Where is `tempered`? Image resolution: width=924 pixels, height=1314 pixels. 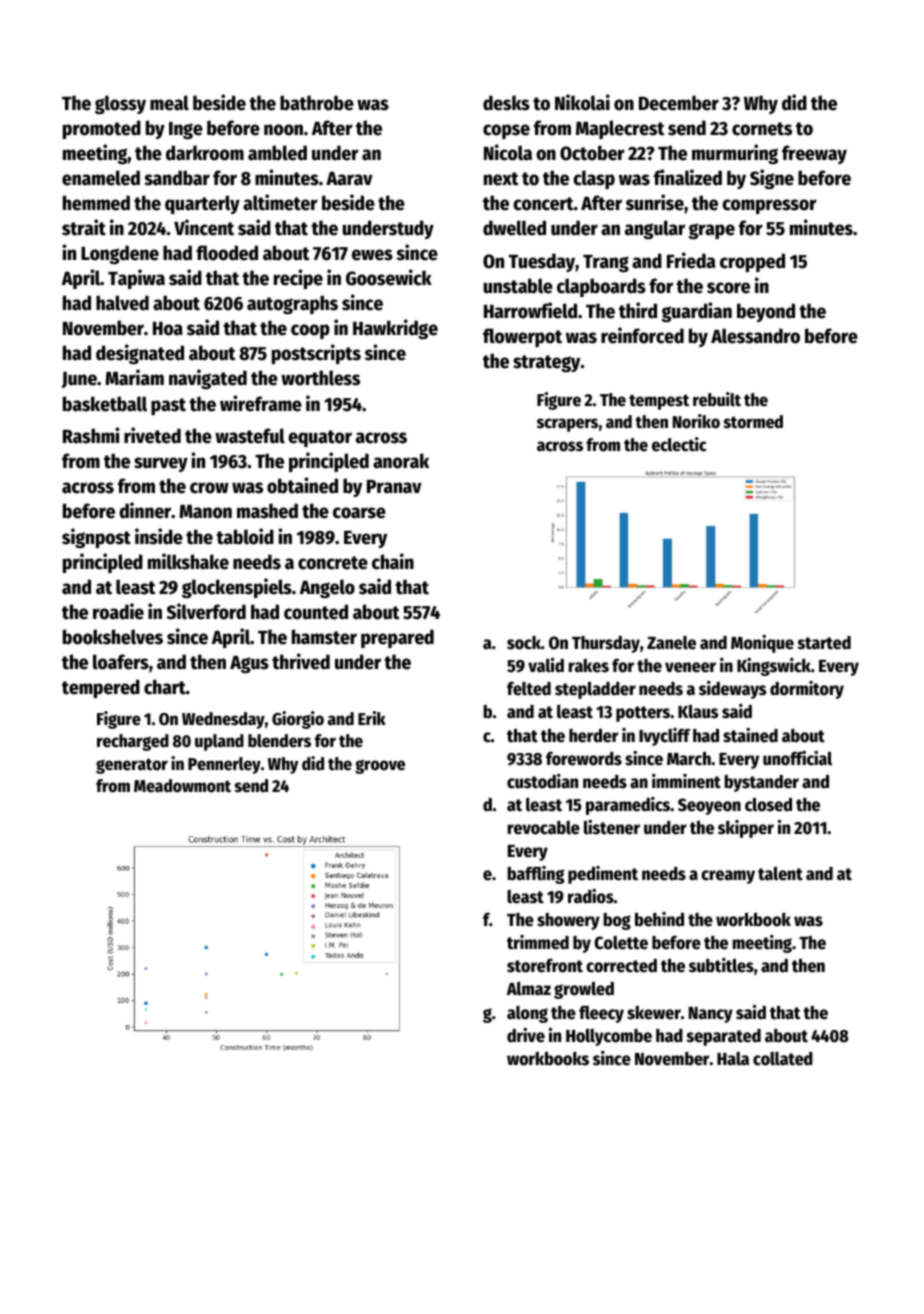 tempered is located at coordinates (101, 688).
